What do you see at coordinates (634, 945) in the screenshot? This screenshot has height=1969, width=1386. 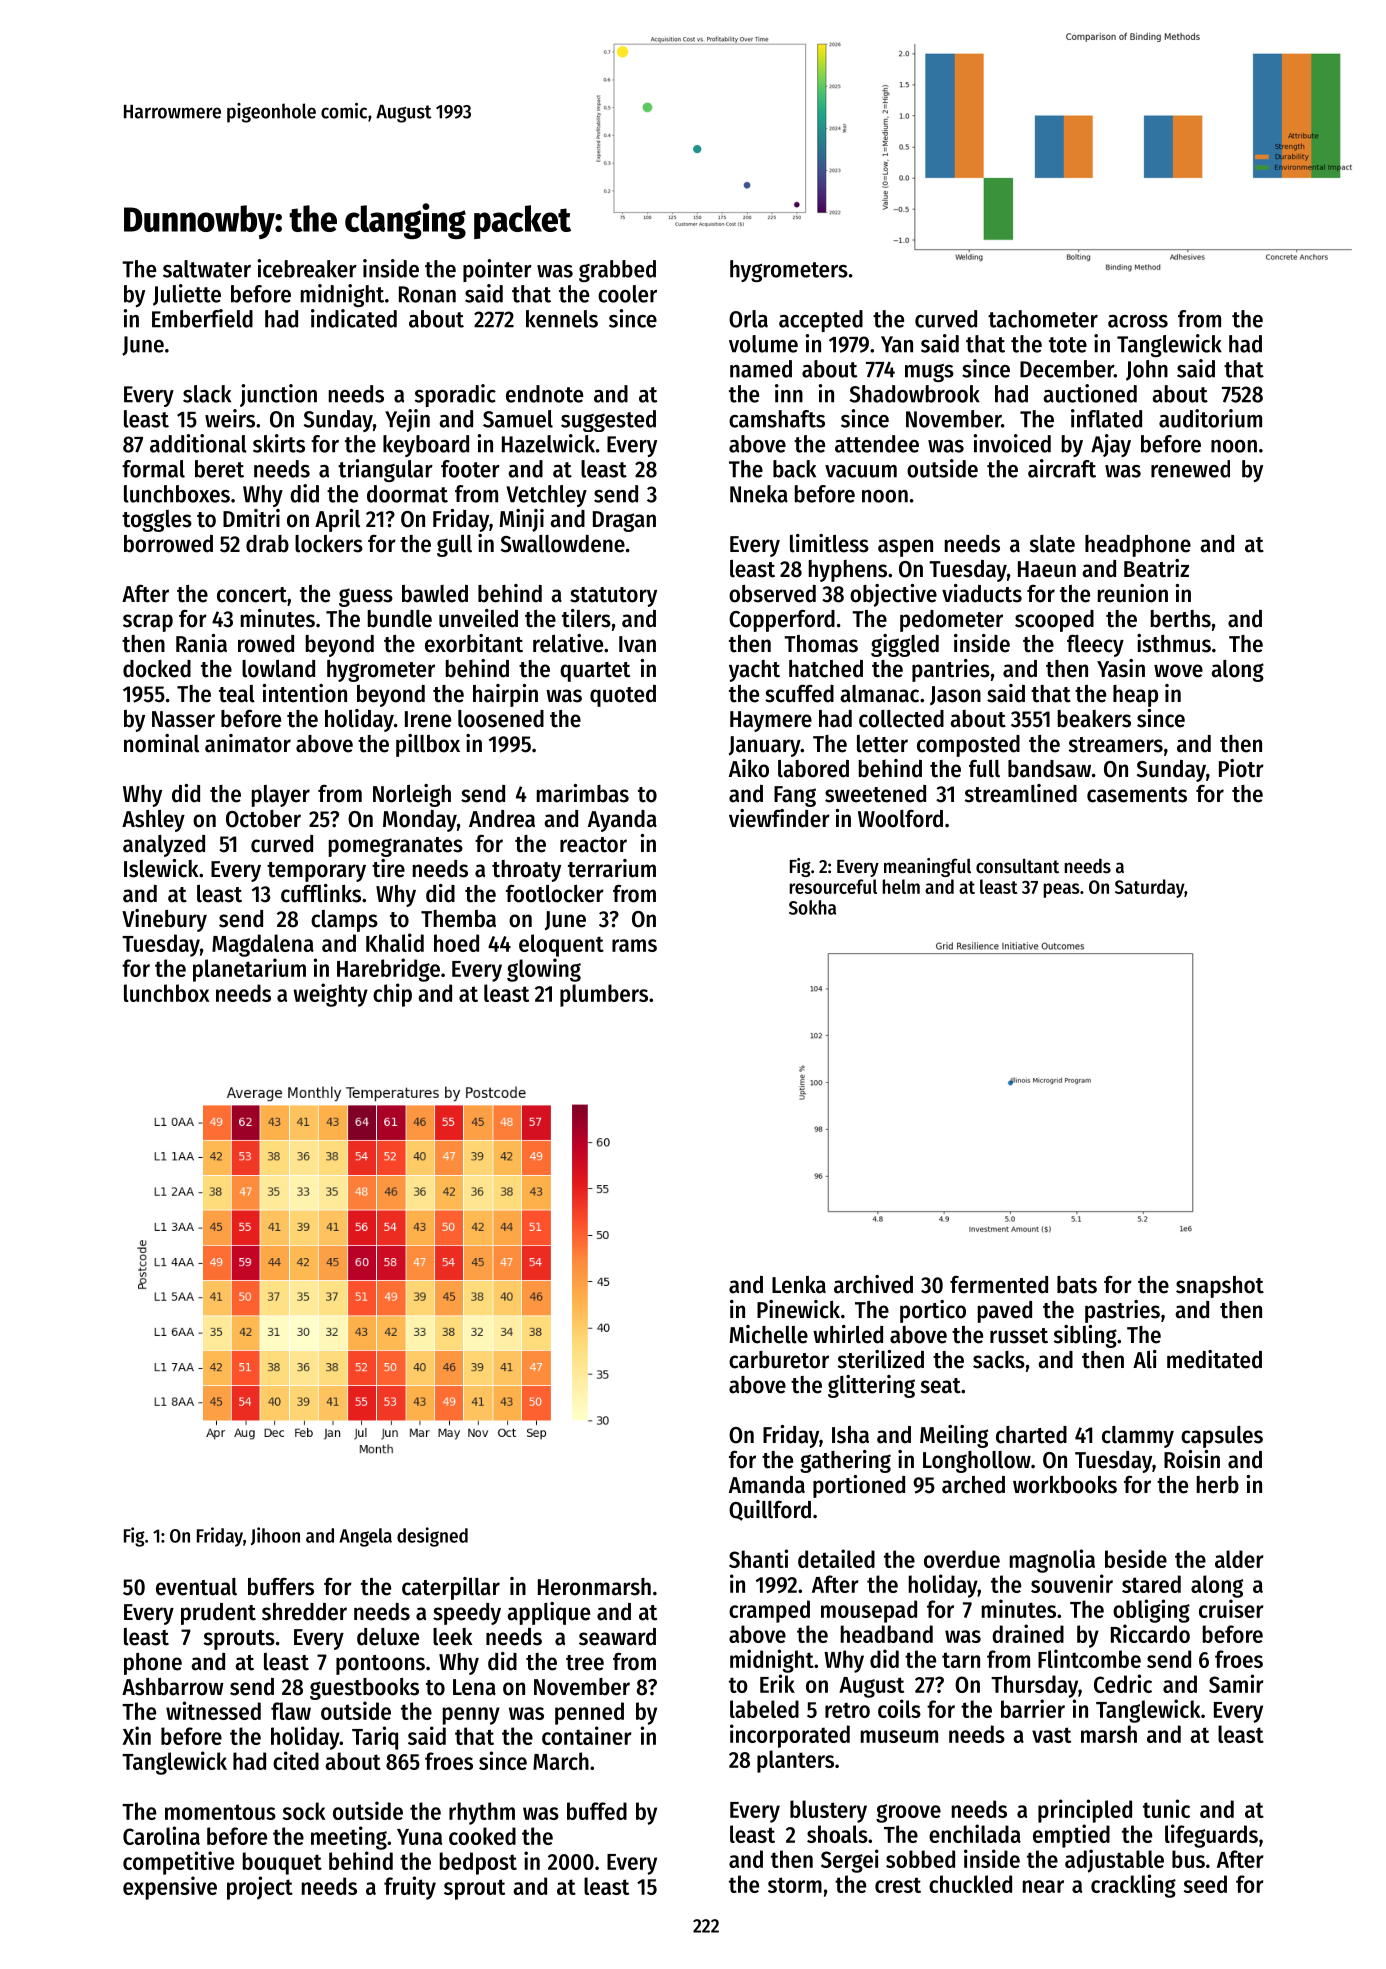 I see `rams` at bounding box center [634, 945].
